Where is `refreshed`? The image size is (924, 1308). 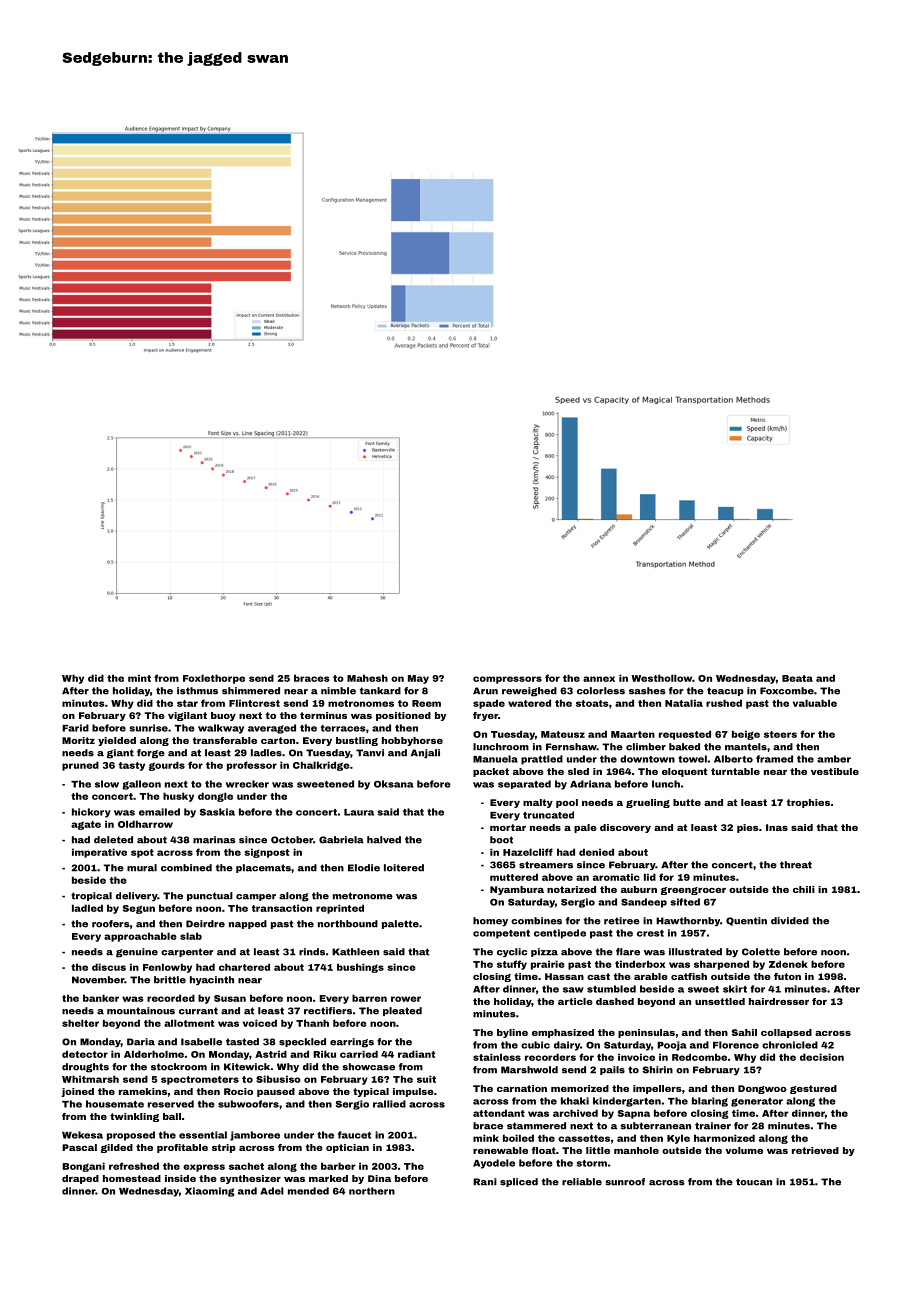
refreshed is located at coordinates (134, 1166).
